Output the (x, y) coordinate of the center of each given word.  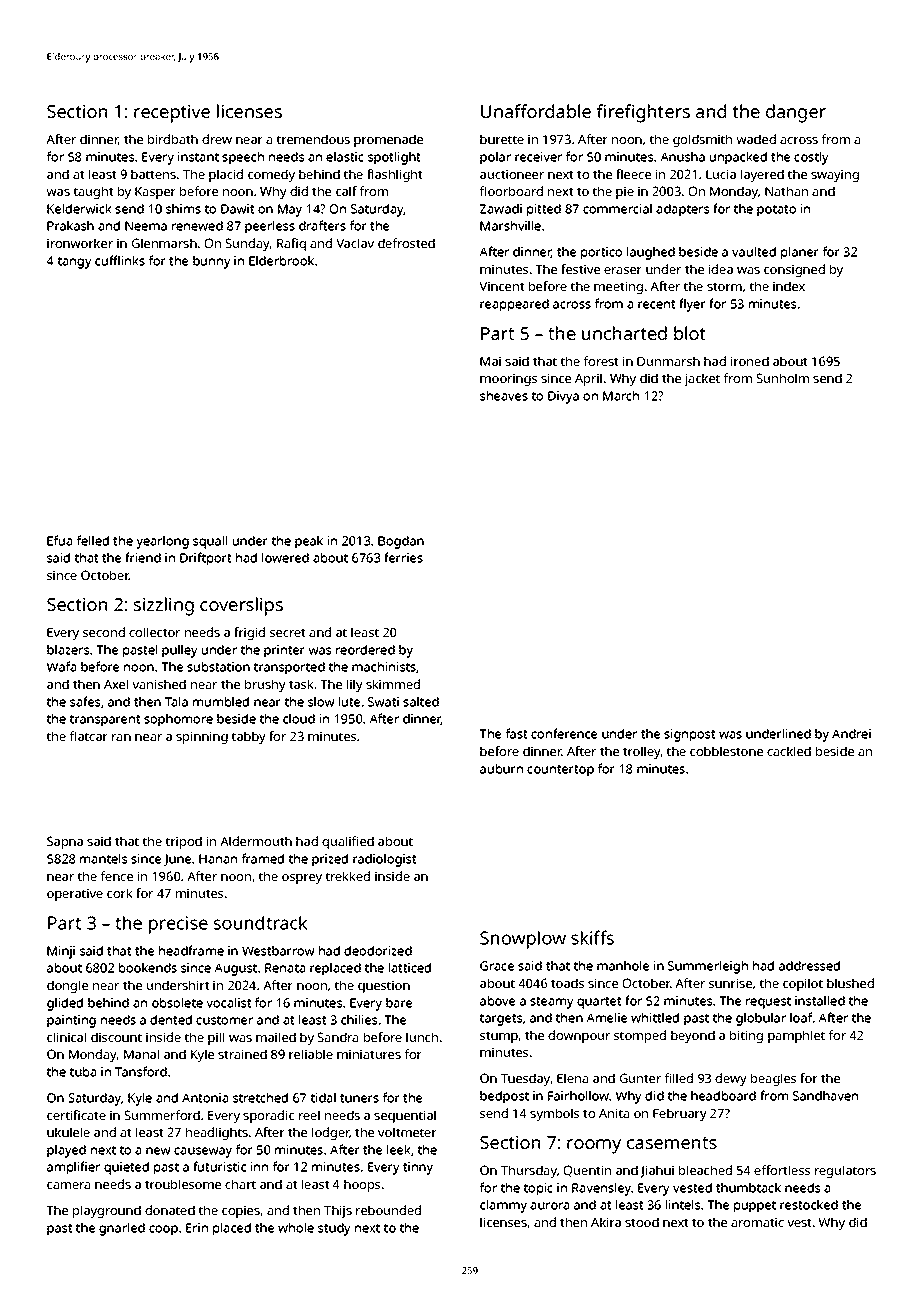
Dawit (238, 209)
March (621, 396)
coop (163, 1230)
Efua (59, 540)
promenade (388, 140)
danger (796, 113)
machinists (384, 667)
